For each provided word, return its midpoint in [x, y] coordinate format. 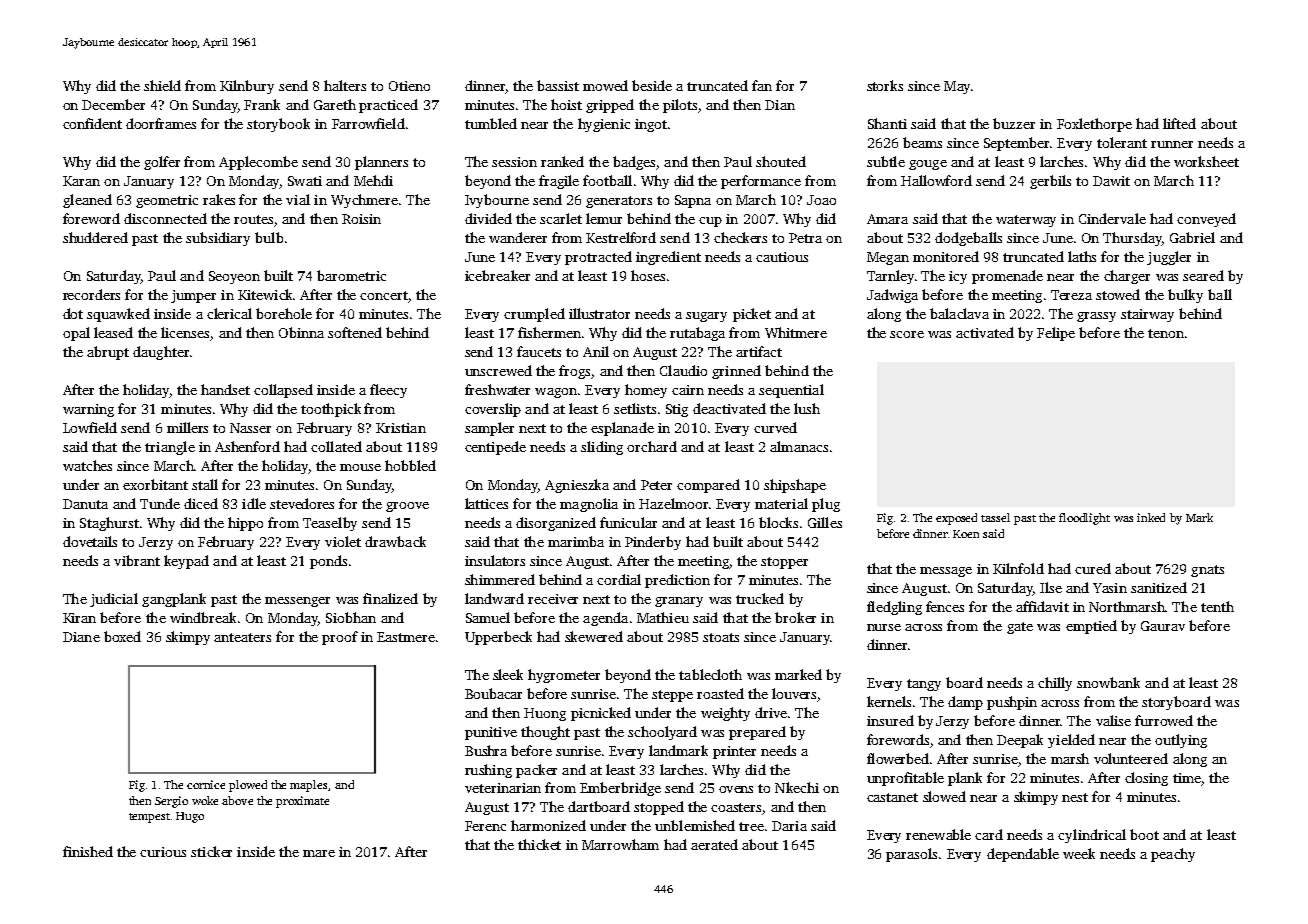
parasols [911, 855]
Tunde [160, 503]
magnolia [589, 505]
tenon [1166, 333]
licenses [185, 332]
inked [1151, 517]
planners [381, 163]
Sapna [693, 201]
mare [319, 853]
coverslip [493, 410]
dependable [1023, 855]
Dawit [1111, 181]
